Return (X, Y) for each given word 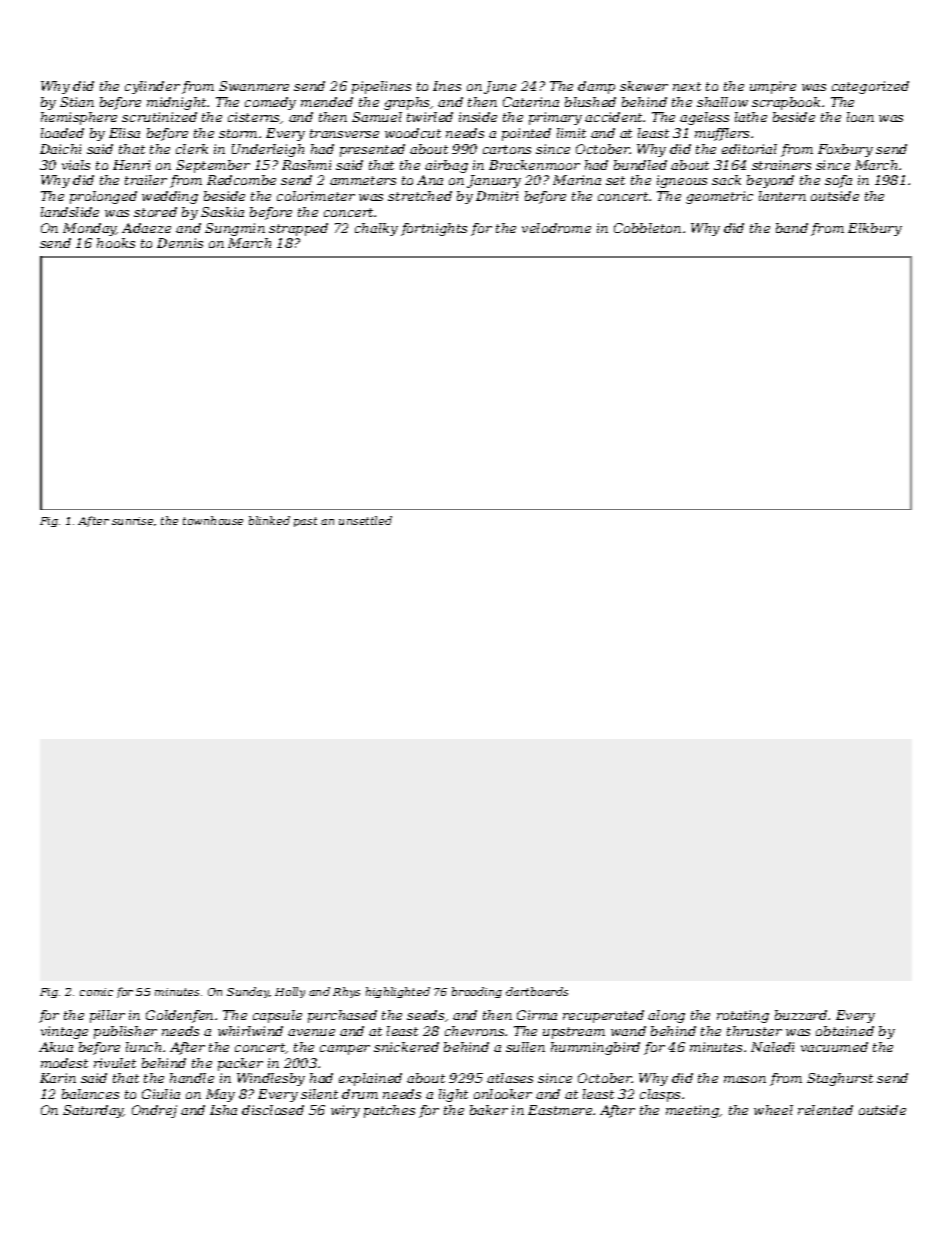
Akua (56, 1047)
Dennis (180, 243)
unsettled (365, 520)
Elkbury (875, 229)
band (792, 228)
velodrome (556, 228)
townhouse (213, 520)
